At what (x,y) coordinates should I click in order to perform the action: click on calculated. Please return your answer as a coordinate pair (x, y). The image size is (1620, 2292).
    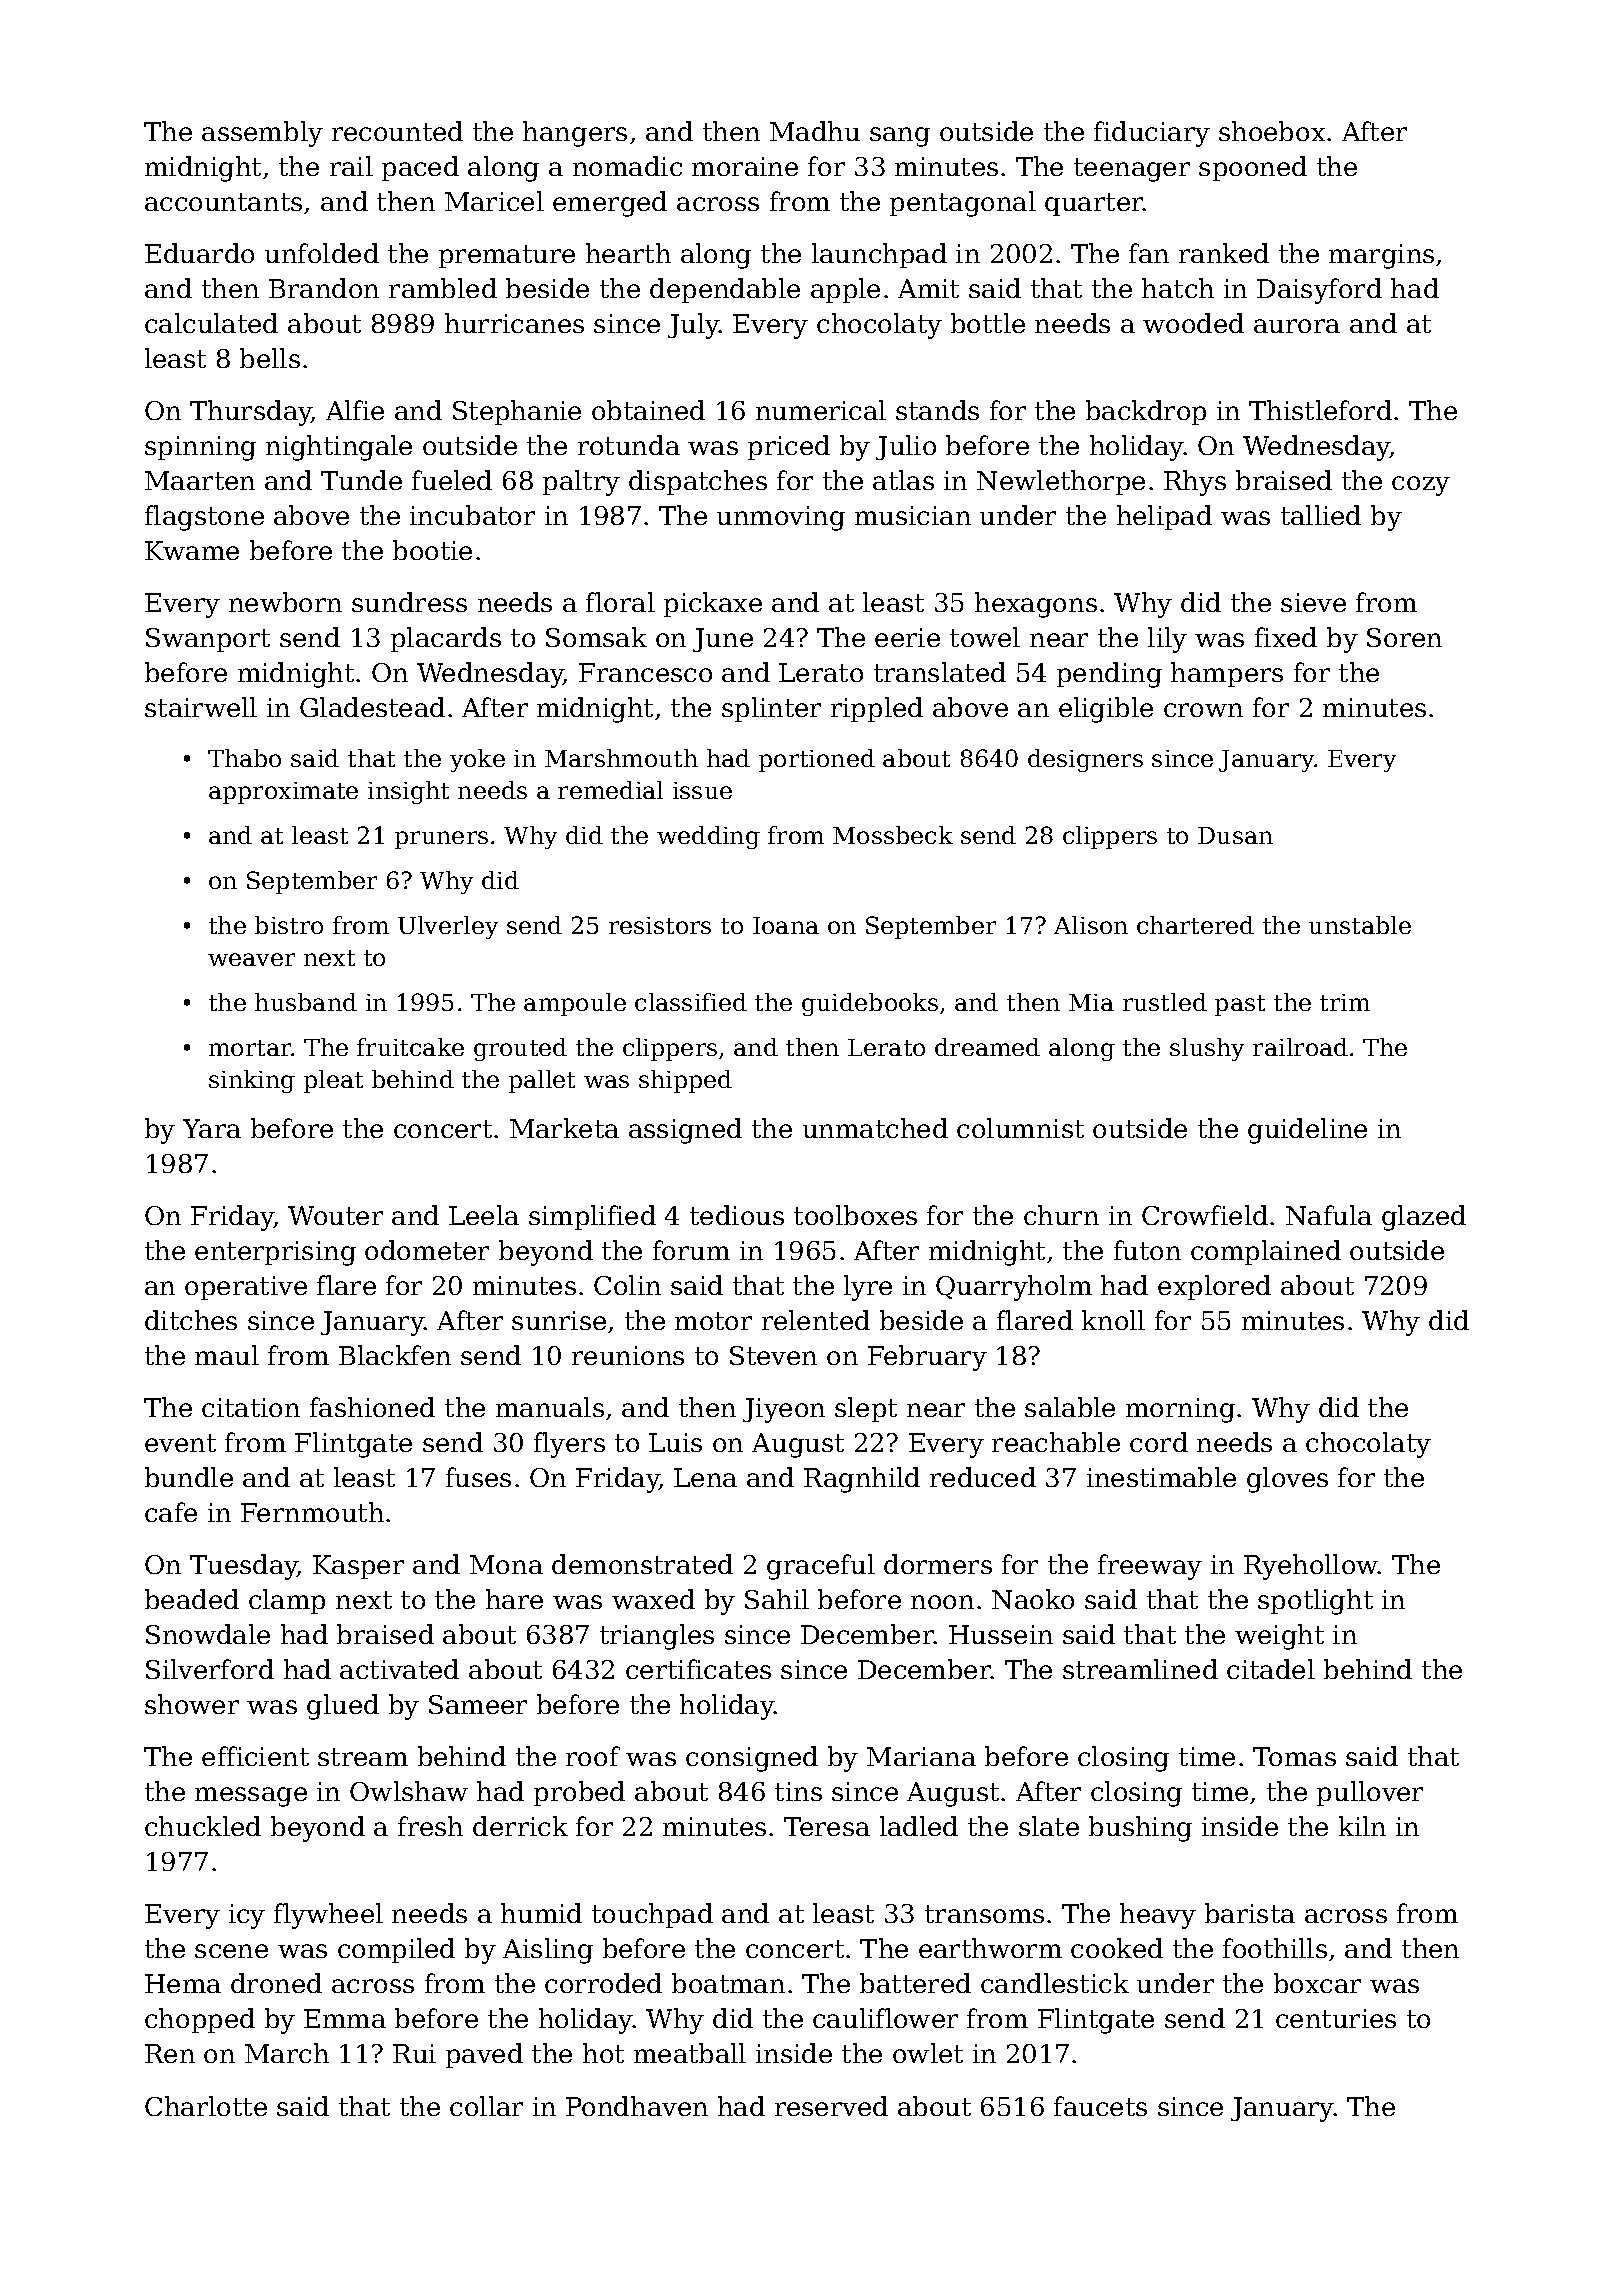
    Looking at the image, I should click on (211, 323).
